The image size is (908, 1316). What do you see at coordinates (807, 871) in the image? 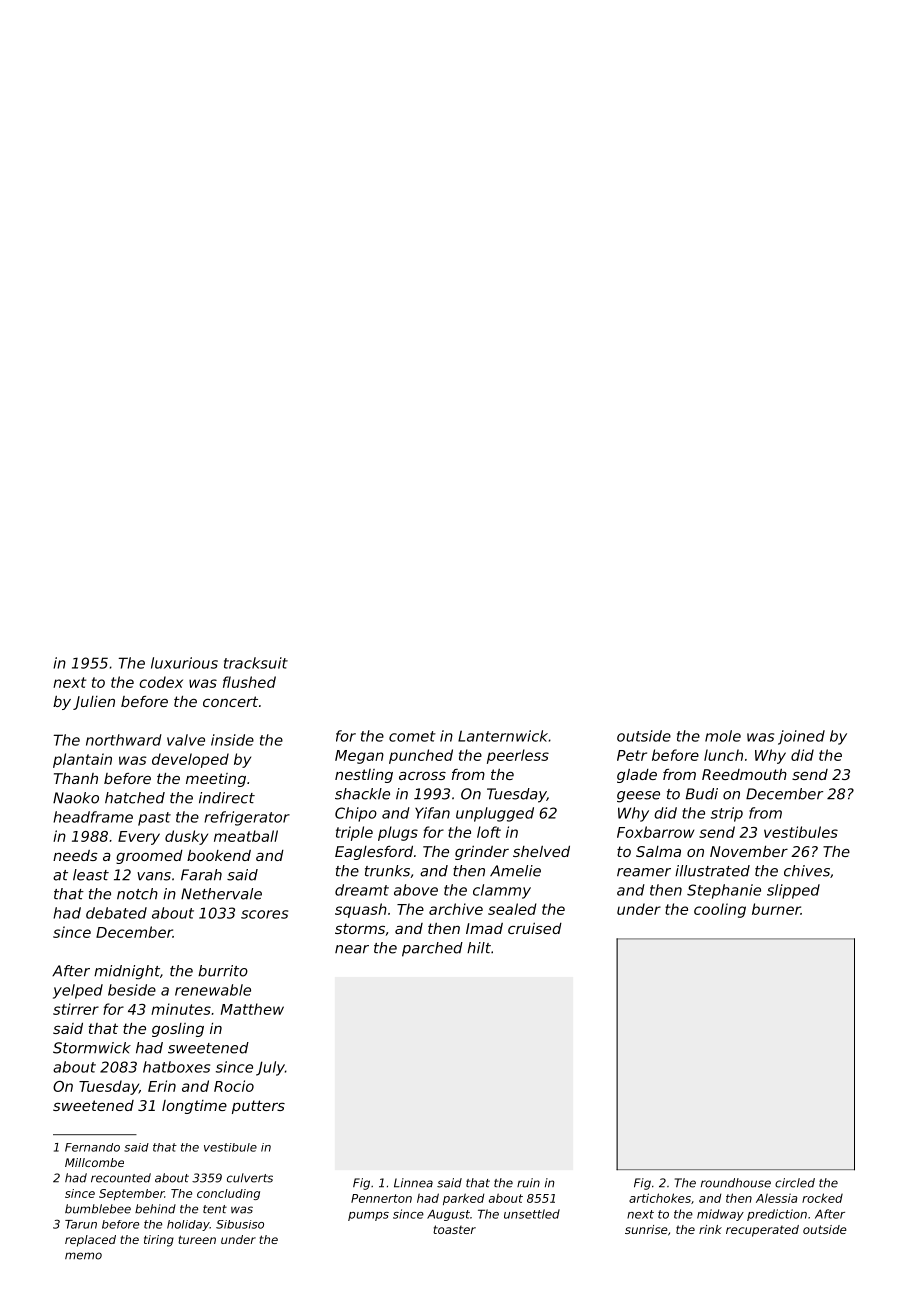
I see `chives` at bounding box center [807, 871].
